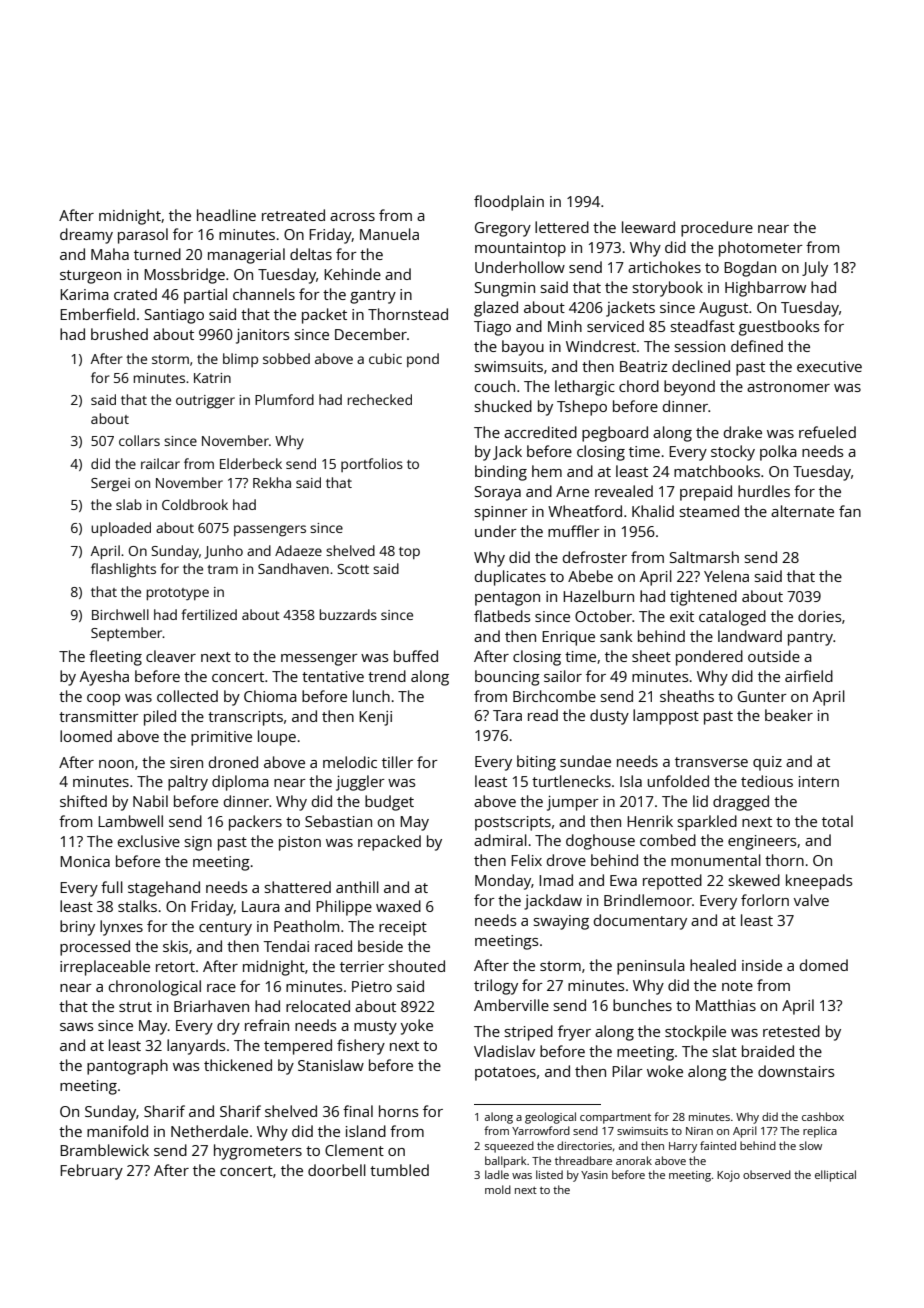 The height and width of the screenshot is (1308, 924). I want to click on sailor, so click(563, 676).
